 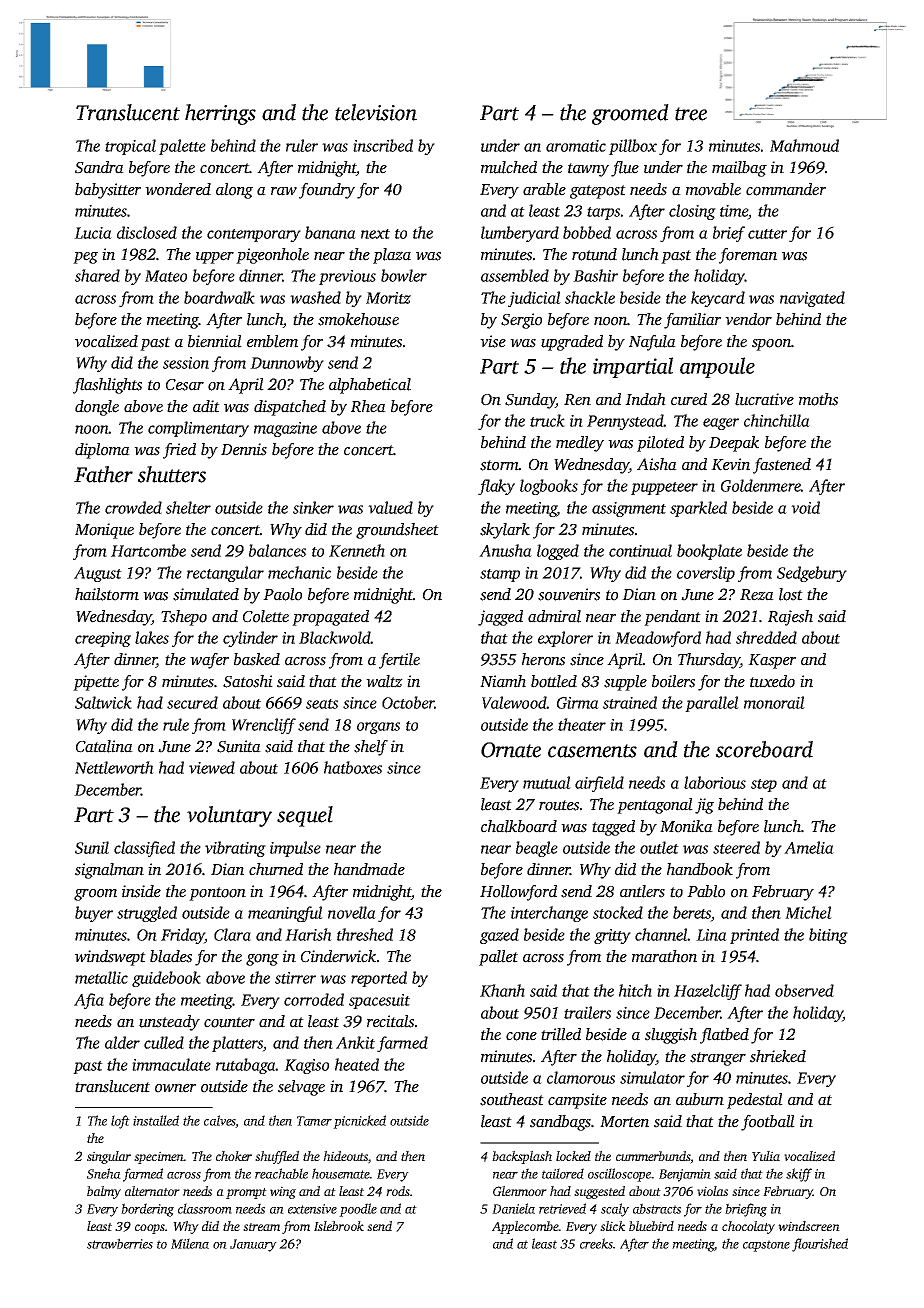 I want to click on tree, so click(x=691, y=114).
